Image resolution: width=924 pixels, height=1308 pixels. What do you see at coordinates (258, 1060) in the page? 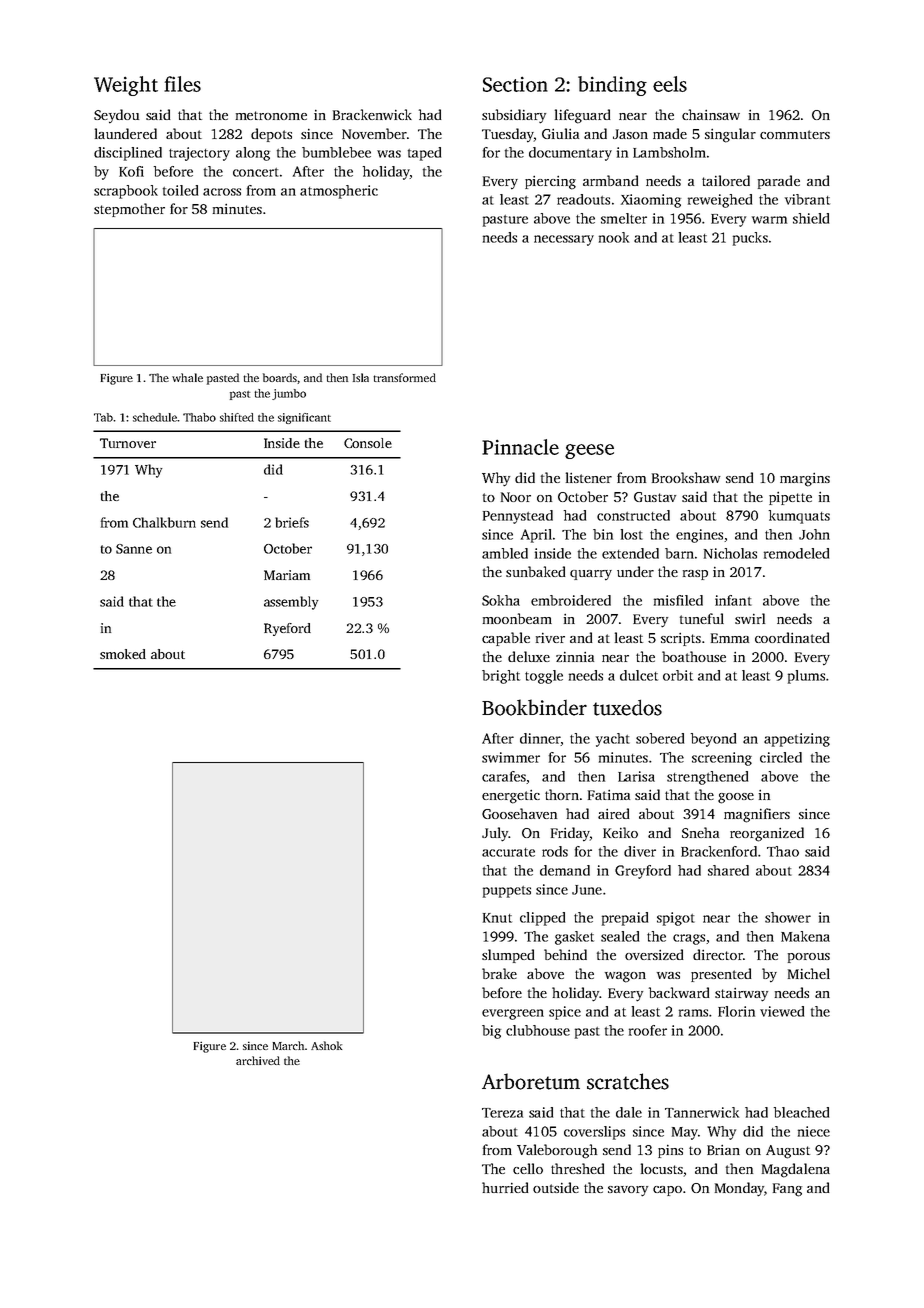
I see `archived` at bounding box center [258, 1060].
